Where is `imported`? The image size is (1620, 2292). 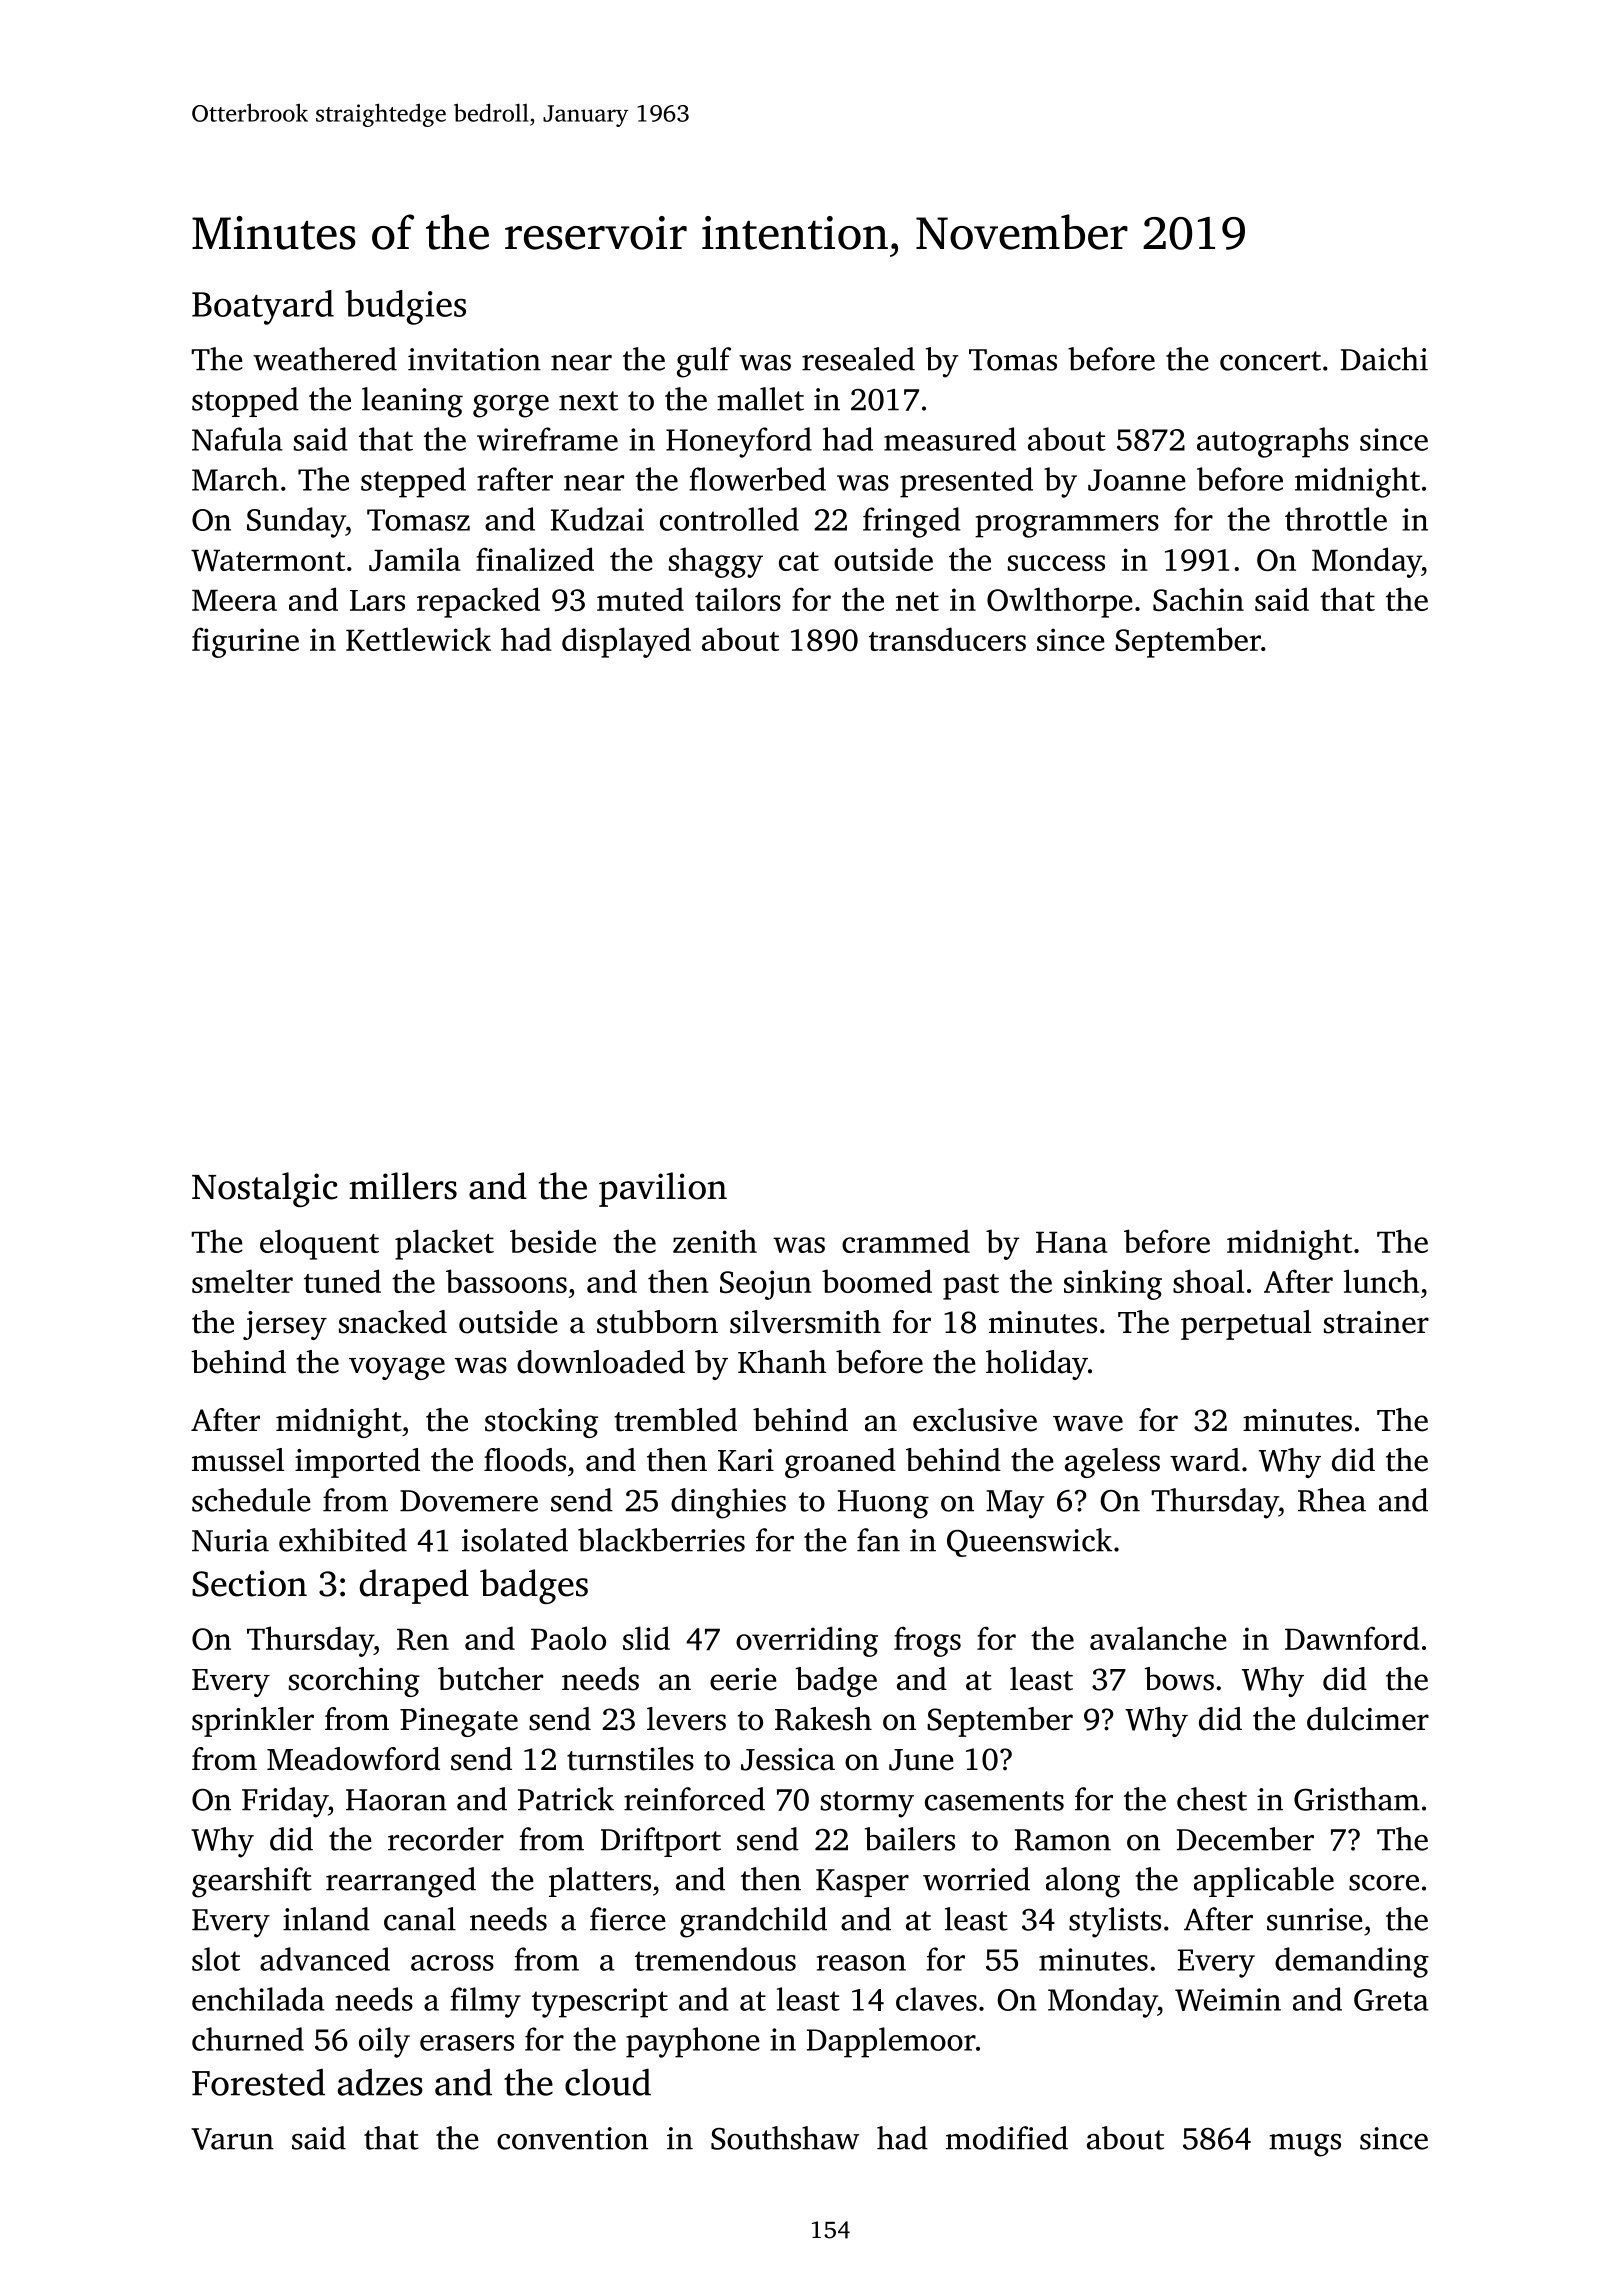
imported is located at coordinates (357, 1463).
